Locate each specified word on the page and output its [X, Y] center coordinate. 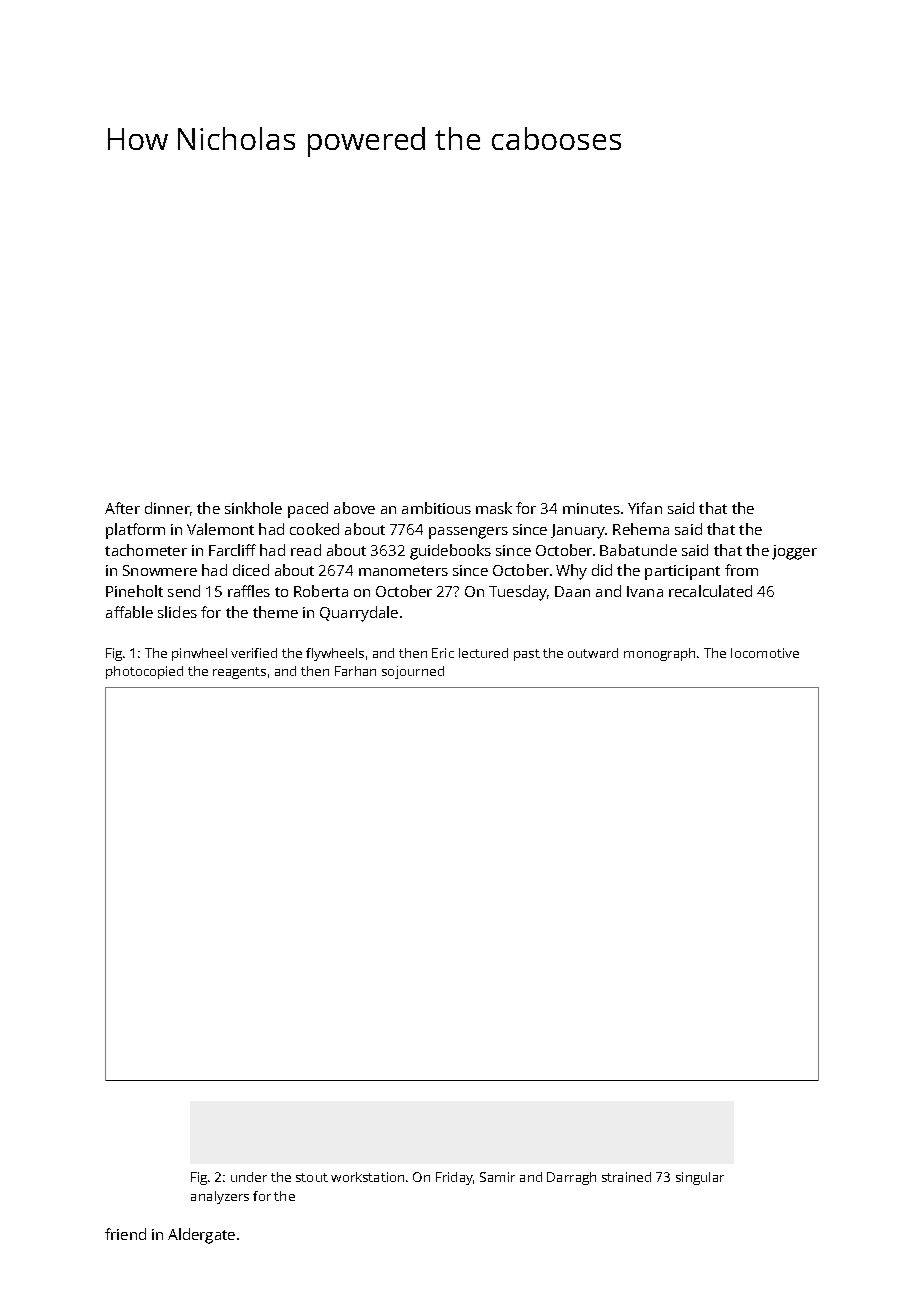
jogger [794, 552]
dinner [167, 508]
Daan [572, 591]
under [249, 1177]
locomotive [765, 653]
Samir [497, 1177]
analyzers [220, 1197]
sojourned [413, 672]
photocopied [144, 672]
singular [700, 1178]
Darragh [571, 1178]
